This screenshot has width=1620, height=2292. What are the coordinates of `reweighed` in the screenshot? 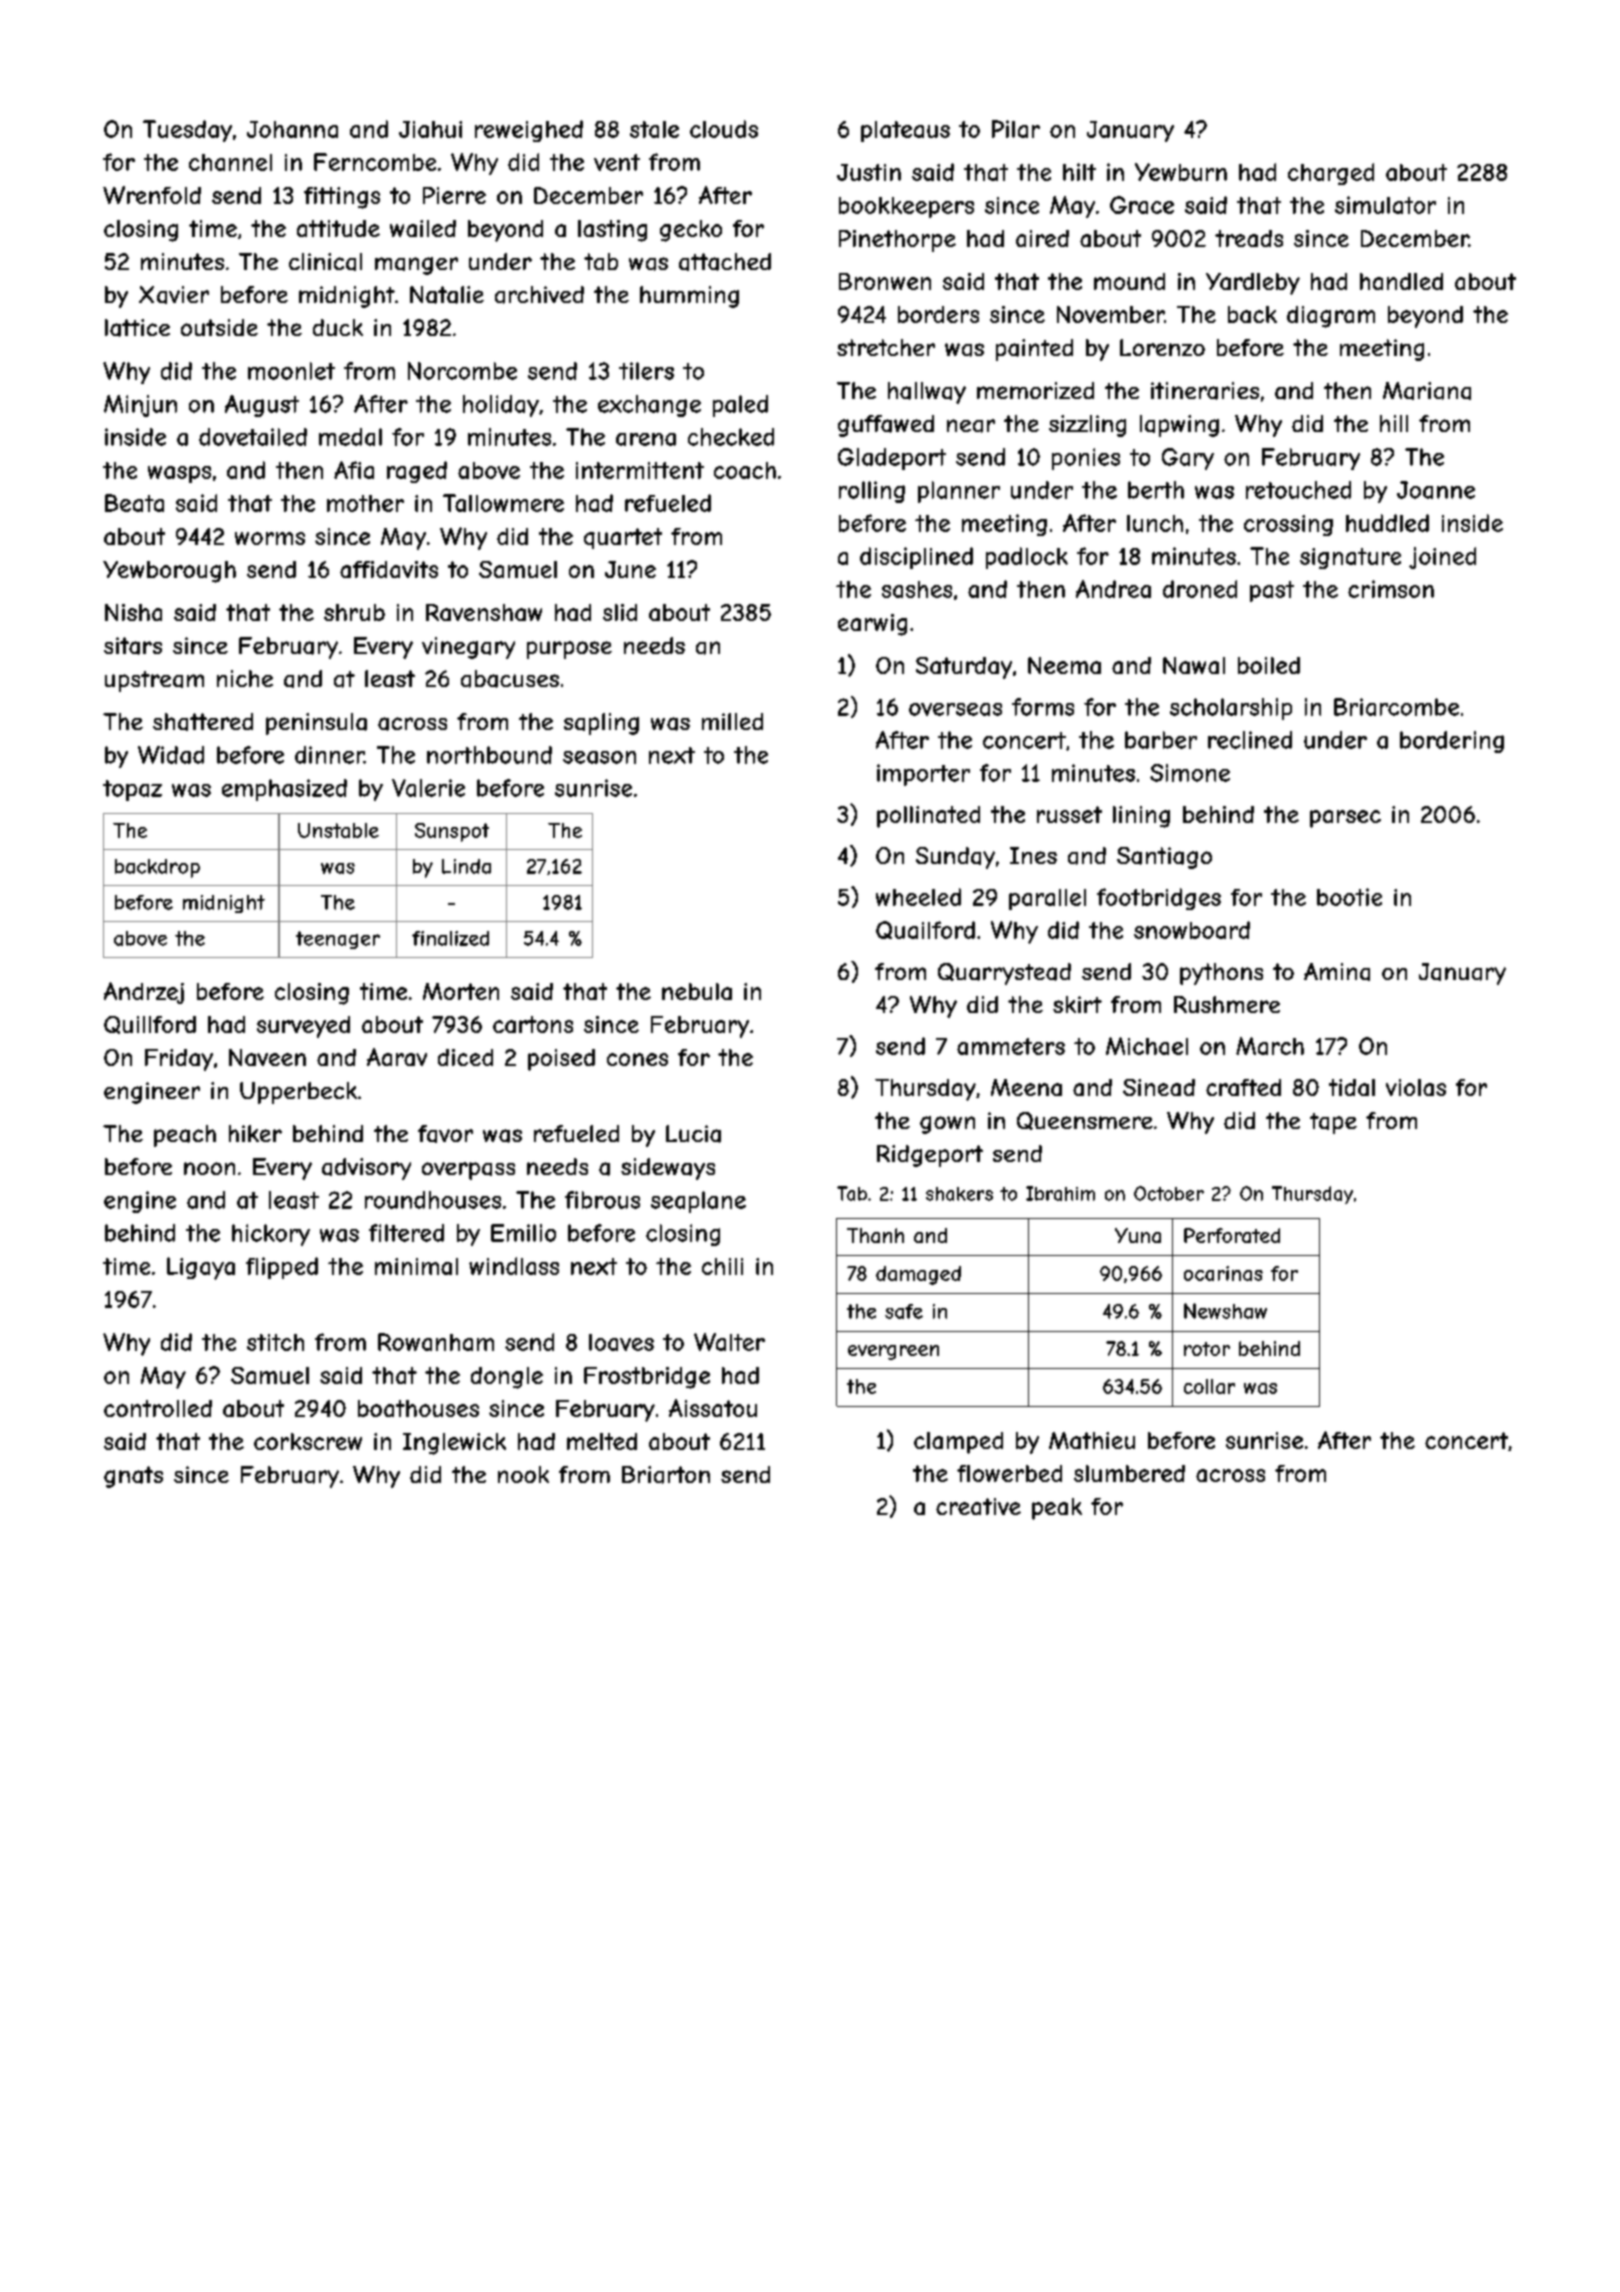 It's located at (529, 131).
